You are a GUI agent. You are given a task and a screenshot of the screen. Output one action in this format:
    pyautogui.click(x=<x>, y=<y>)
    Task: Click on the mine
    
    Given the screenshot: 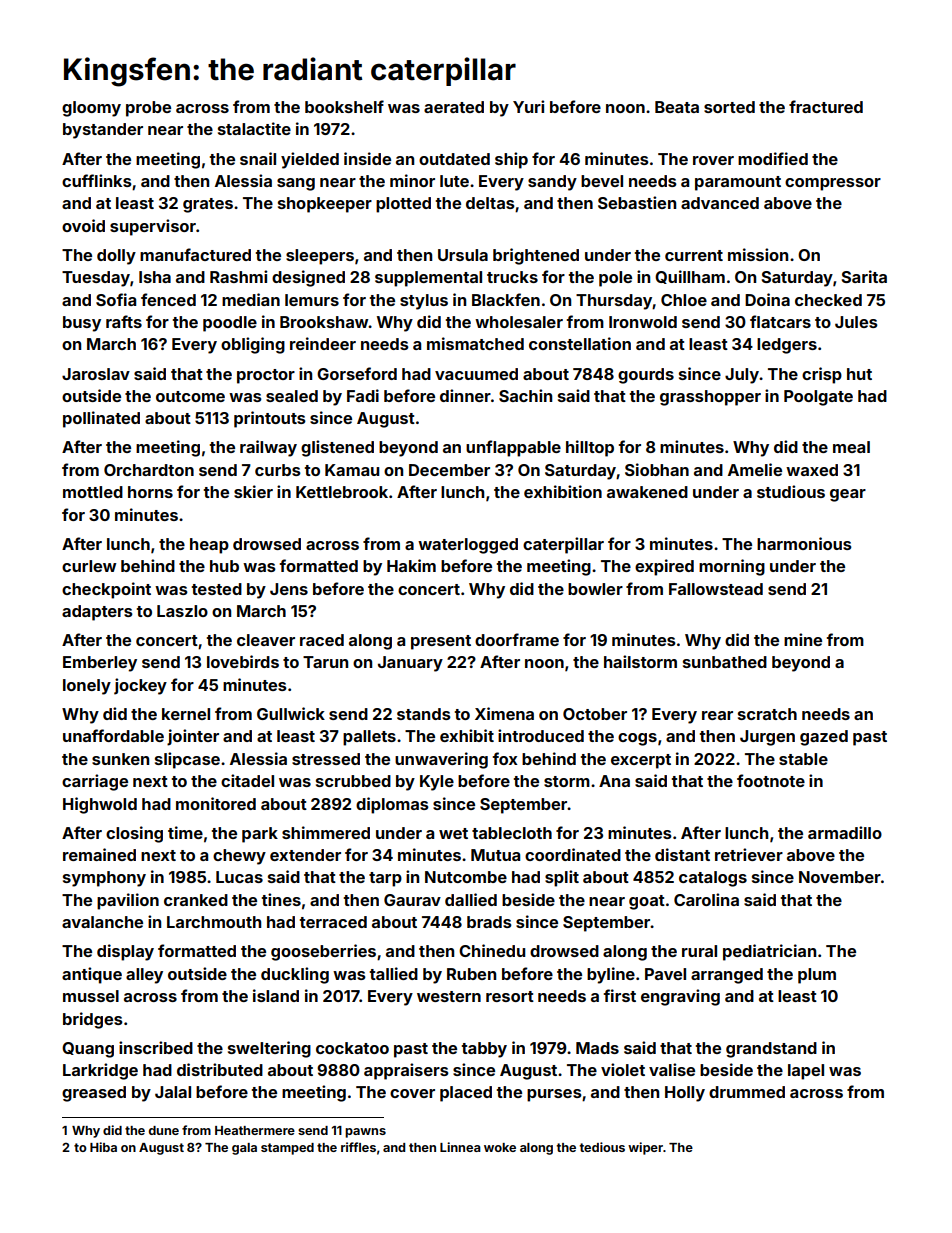 What is the action you would take?
    pyautogui.click(x=803, y=639)
